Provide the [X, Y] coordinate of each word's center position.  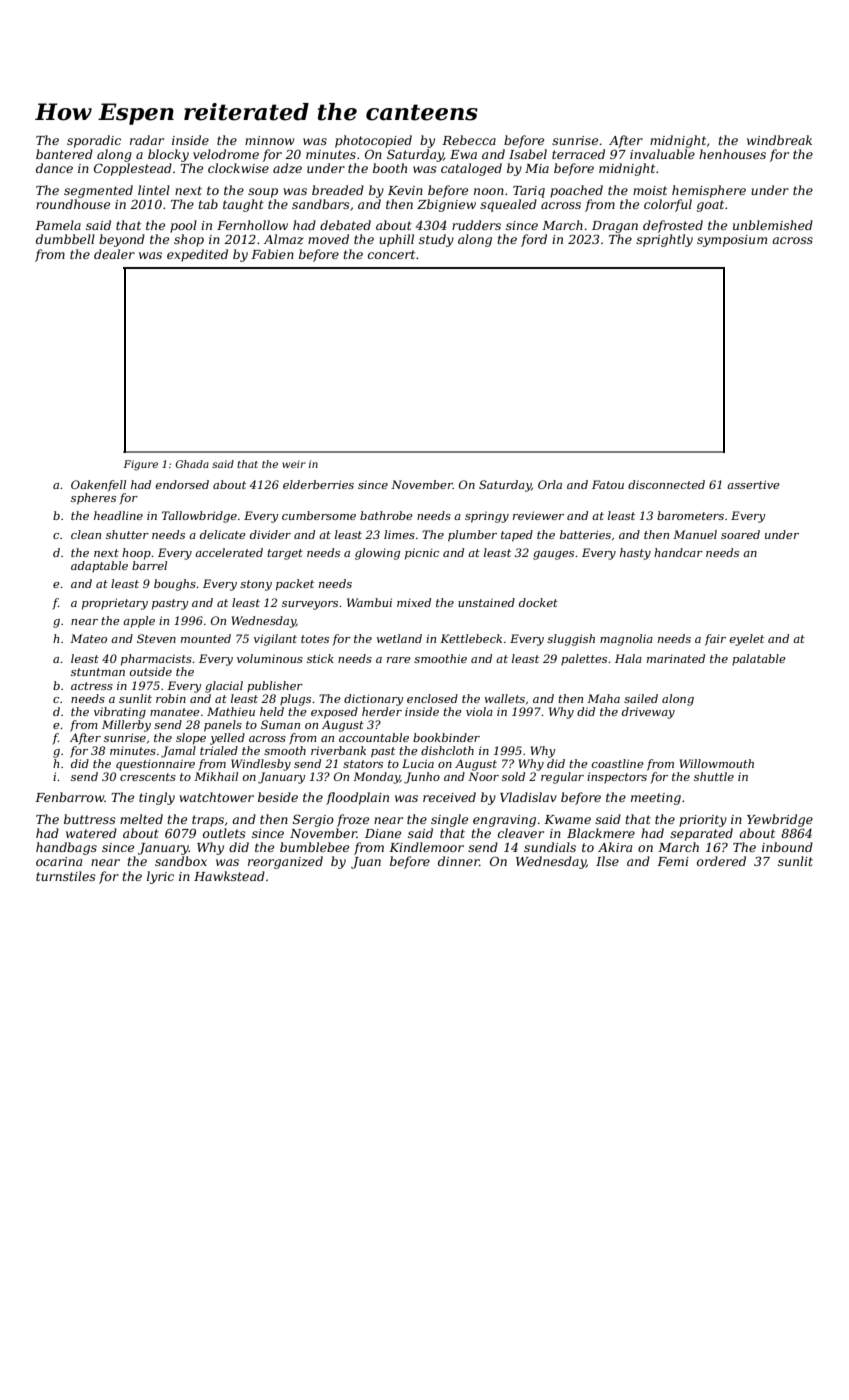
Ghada [192, 464]
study [436, 240]
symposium [732, 241]
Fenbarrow [70, 797]
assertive [753, 484]
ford [534, 240]
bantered [64, 154]
